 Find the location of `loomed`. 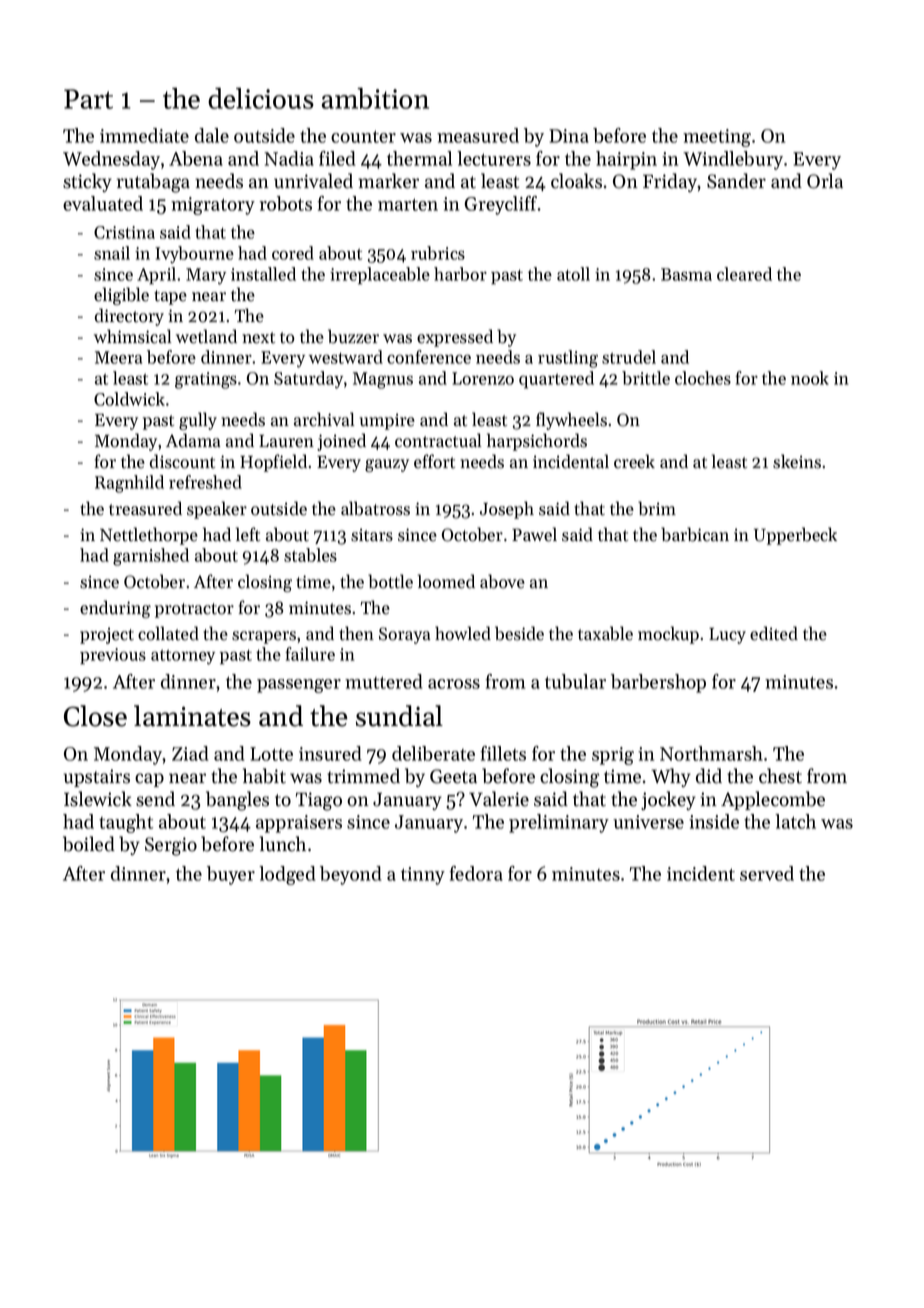

loomed is located at coordinates (446, 581).
